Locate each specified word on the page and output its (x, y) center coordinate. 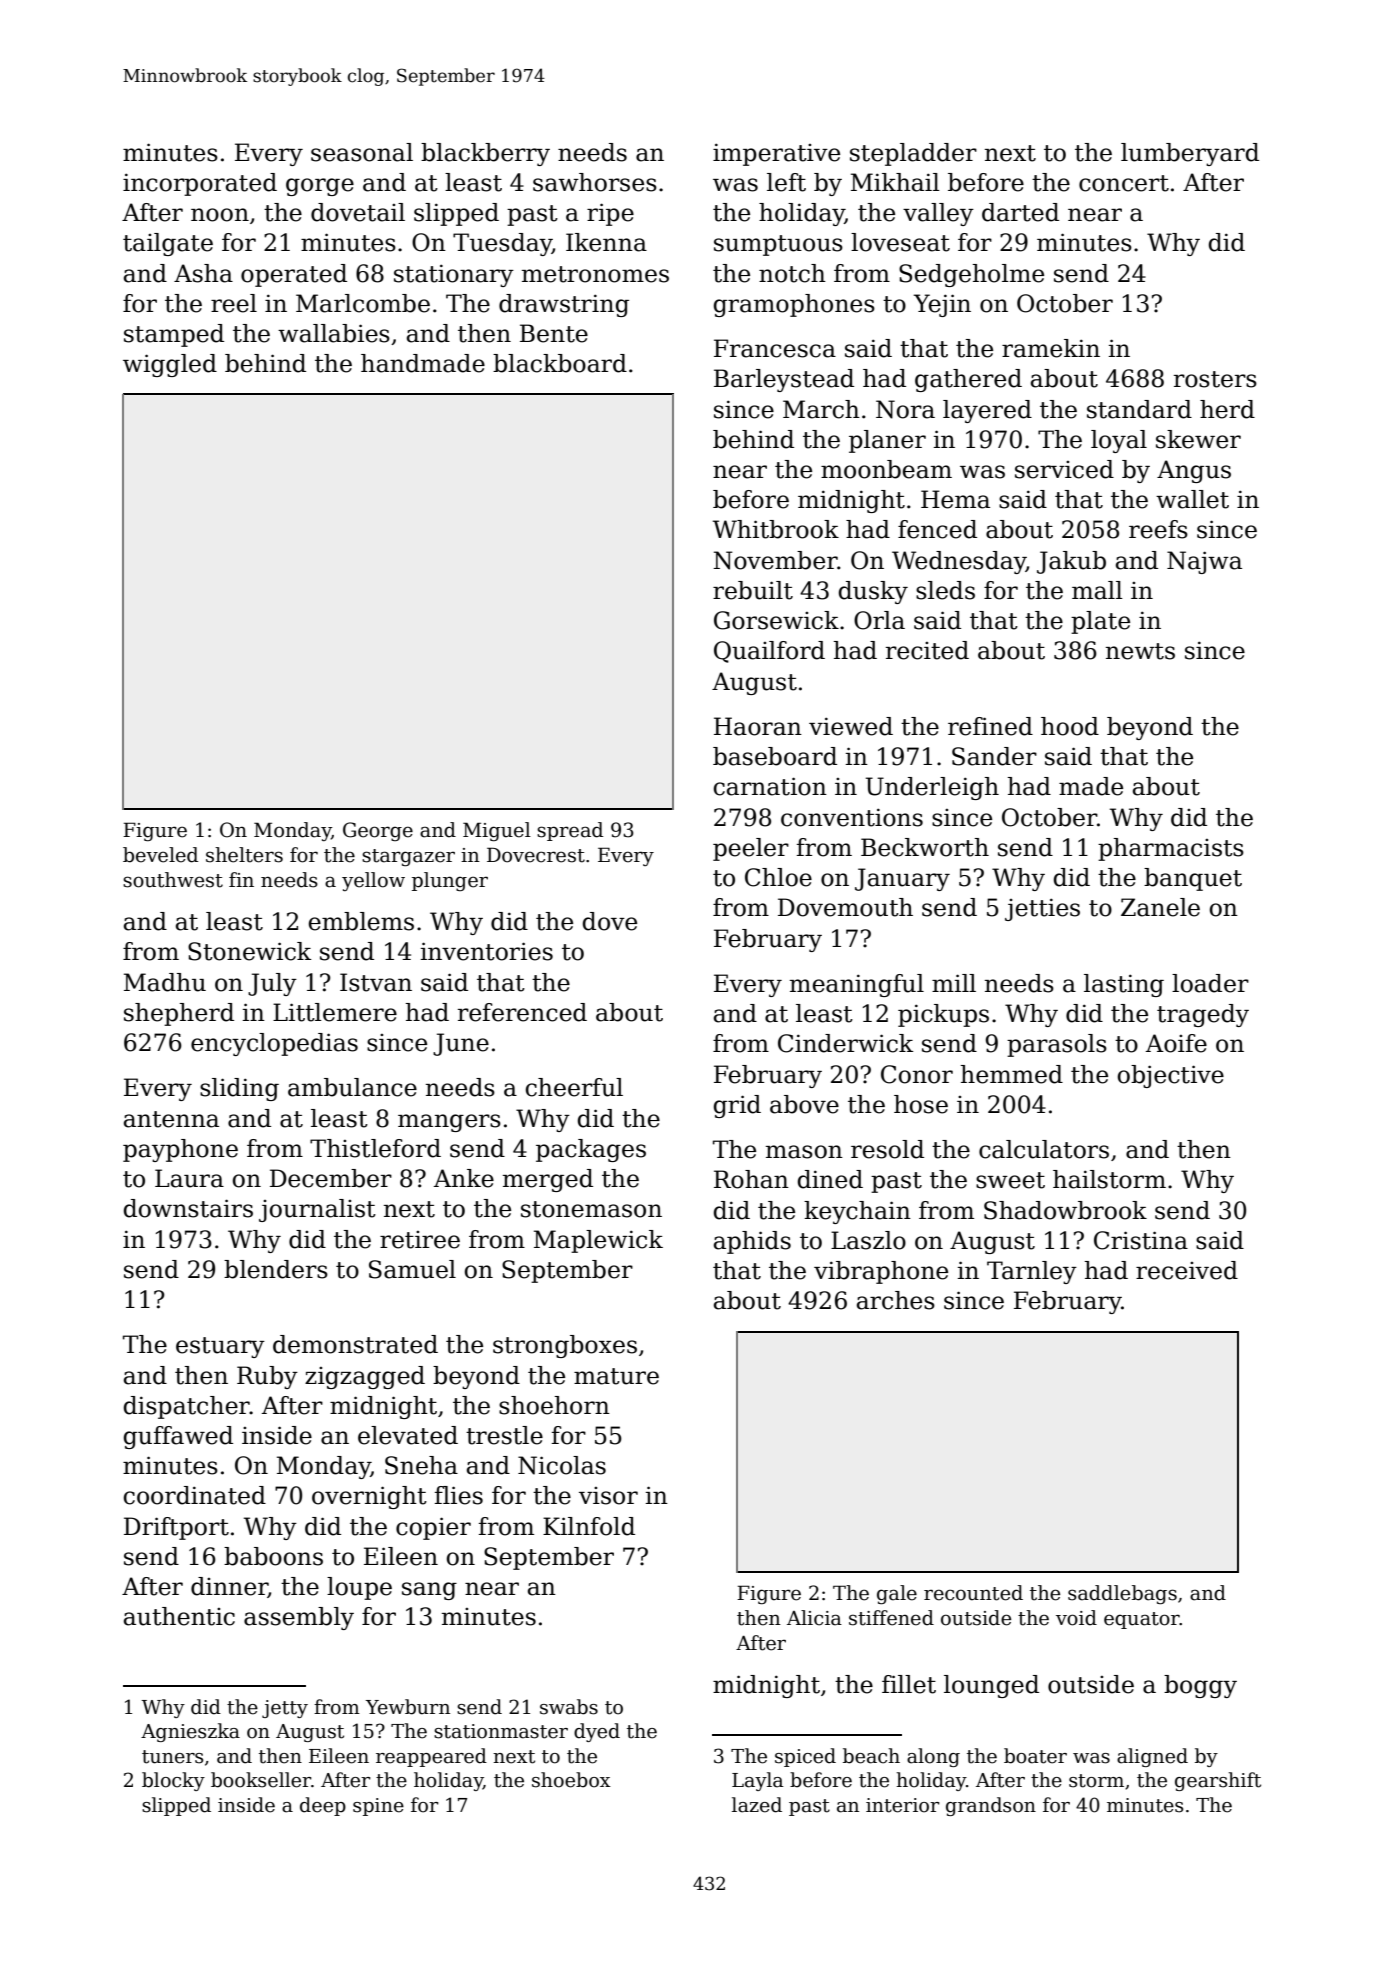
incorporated (200, 184)
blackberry (485, 154)
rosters (1215, 379)
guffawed (178, 1437)
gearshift (1218, 1781)
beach (871, 1756)
